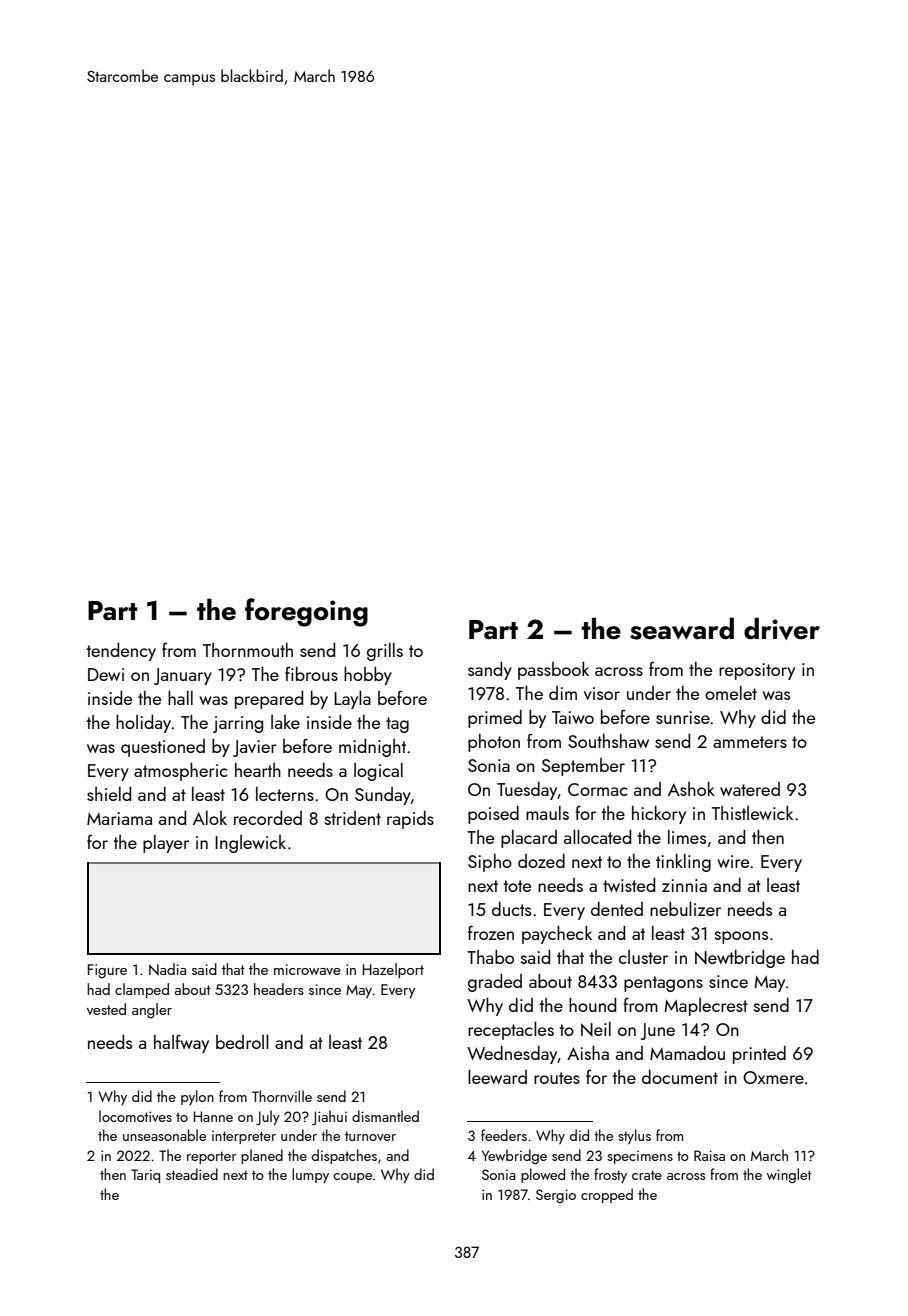 The height and width of the image is (1316, 908). What do you see at coordinates (121, 652) in the image?
I see `tendency` at bounding box center [121, 652].
